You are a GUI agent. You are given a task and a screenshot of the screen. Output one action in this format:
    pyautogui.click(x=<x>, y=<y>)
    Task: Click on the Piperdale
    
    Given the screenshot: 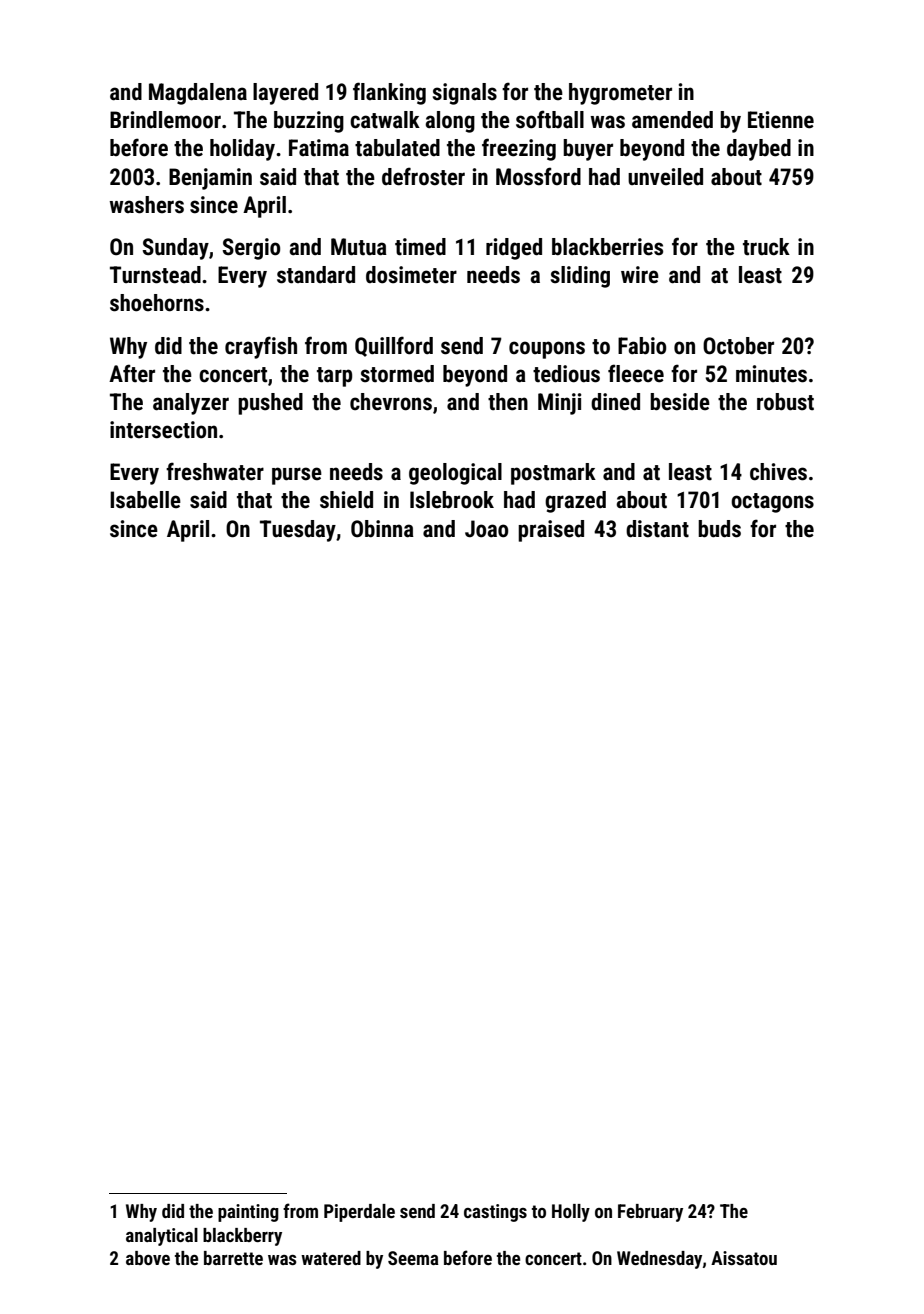 What is the action you would take?
    pyautogui.click(x=359, y=1213)
